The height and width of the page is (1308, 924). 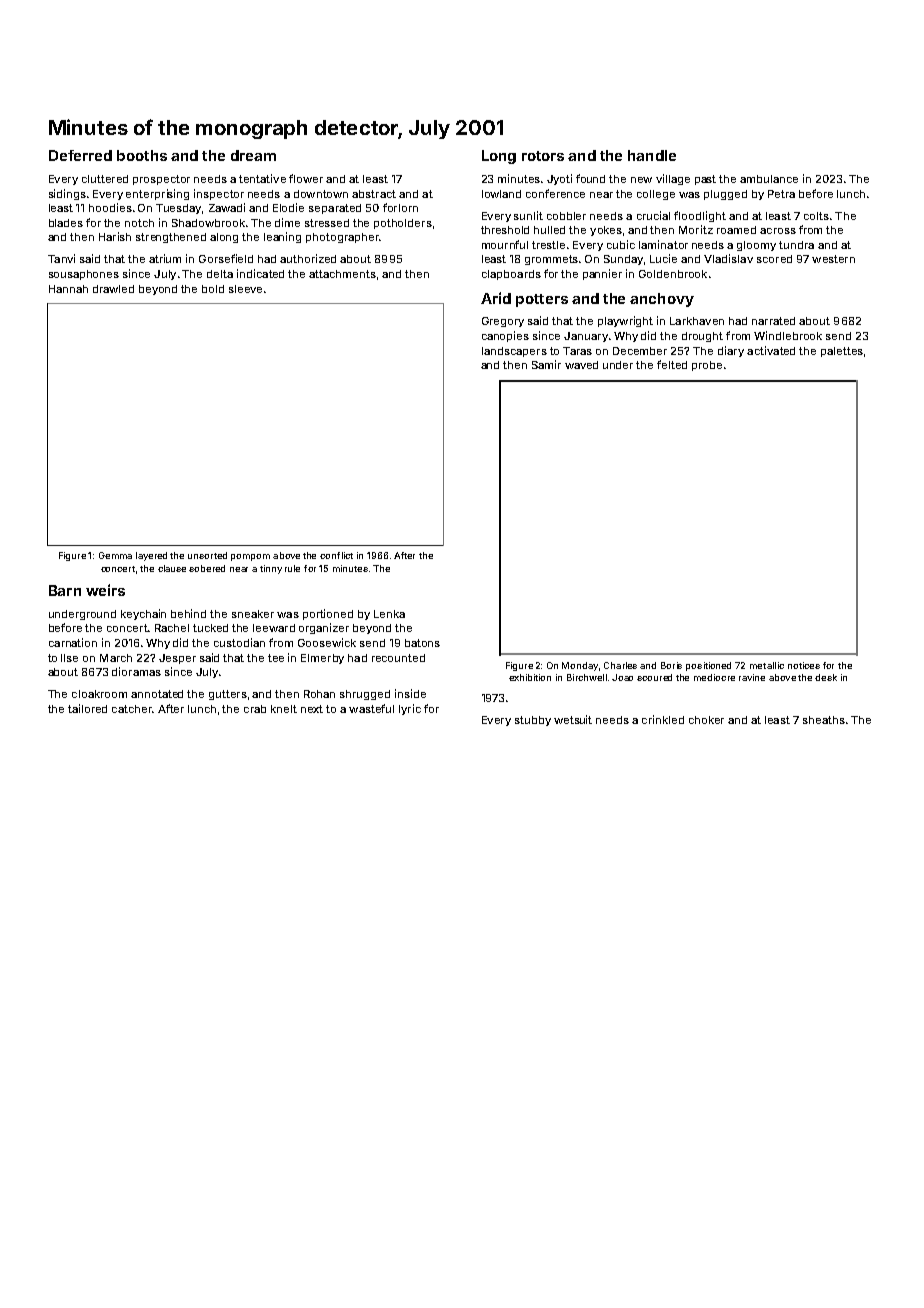 I want to click on canopies, so click(x=505, y=336).
